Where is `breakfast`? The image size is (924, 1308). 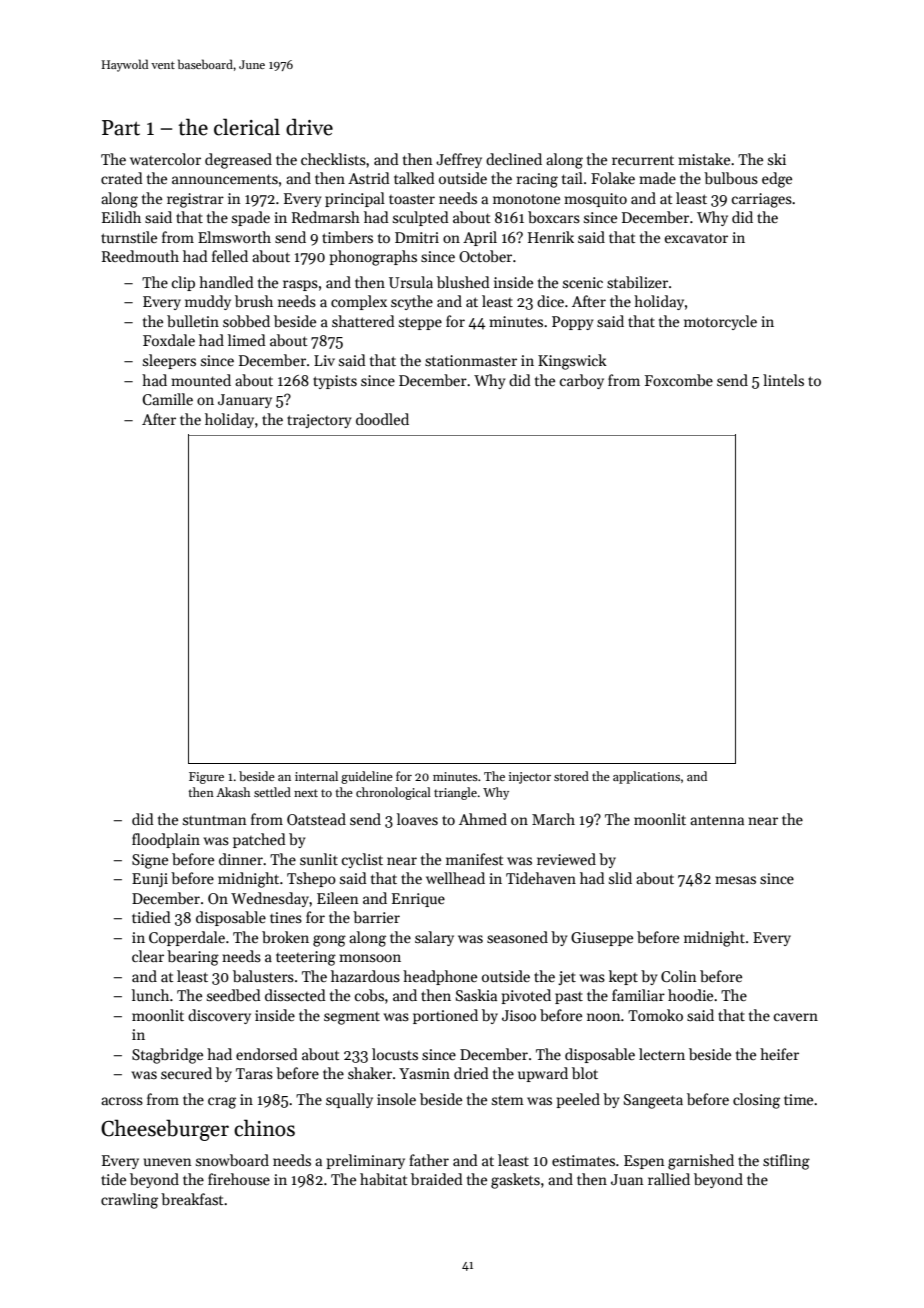 breakfast is located at coordinates (192, 1199).
